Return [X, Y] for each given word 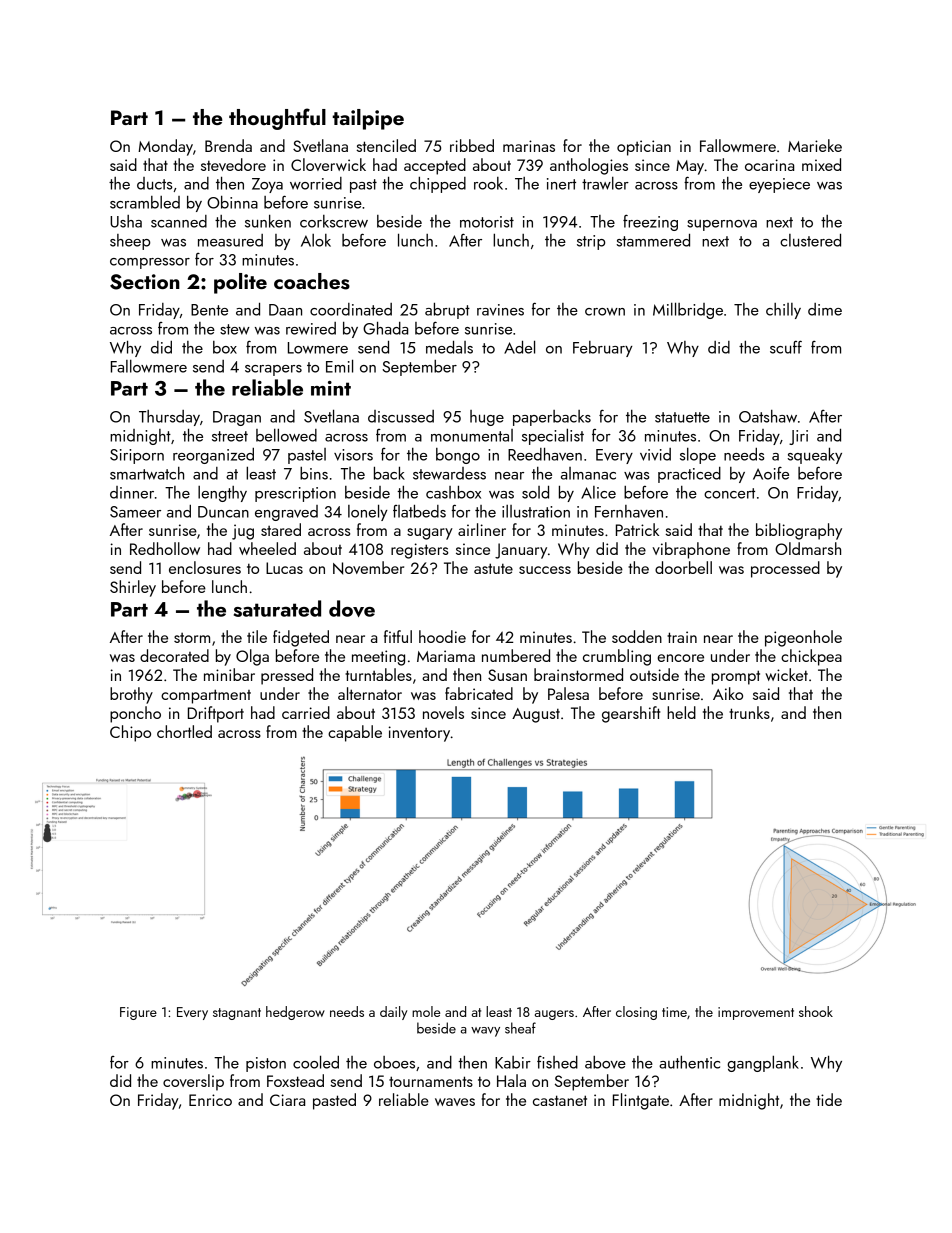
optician [644, 148]
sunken [268, 221]
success [545, 570]
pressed [287, 676]
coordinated [351, 309]
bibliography [799, 531]
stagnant [237, 1014]
